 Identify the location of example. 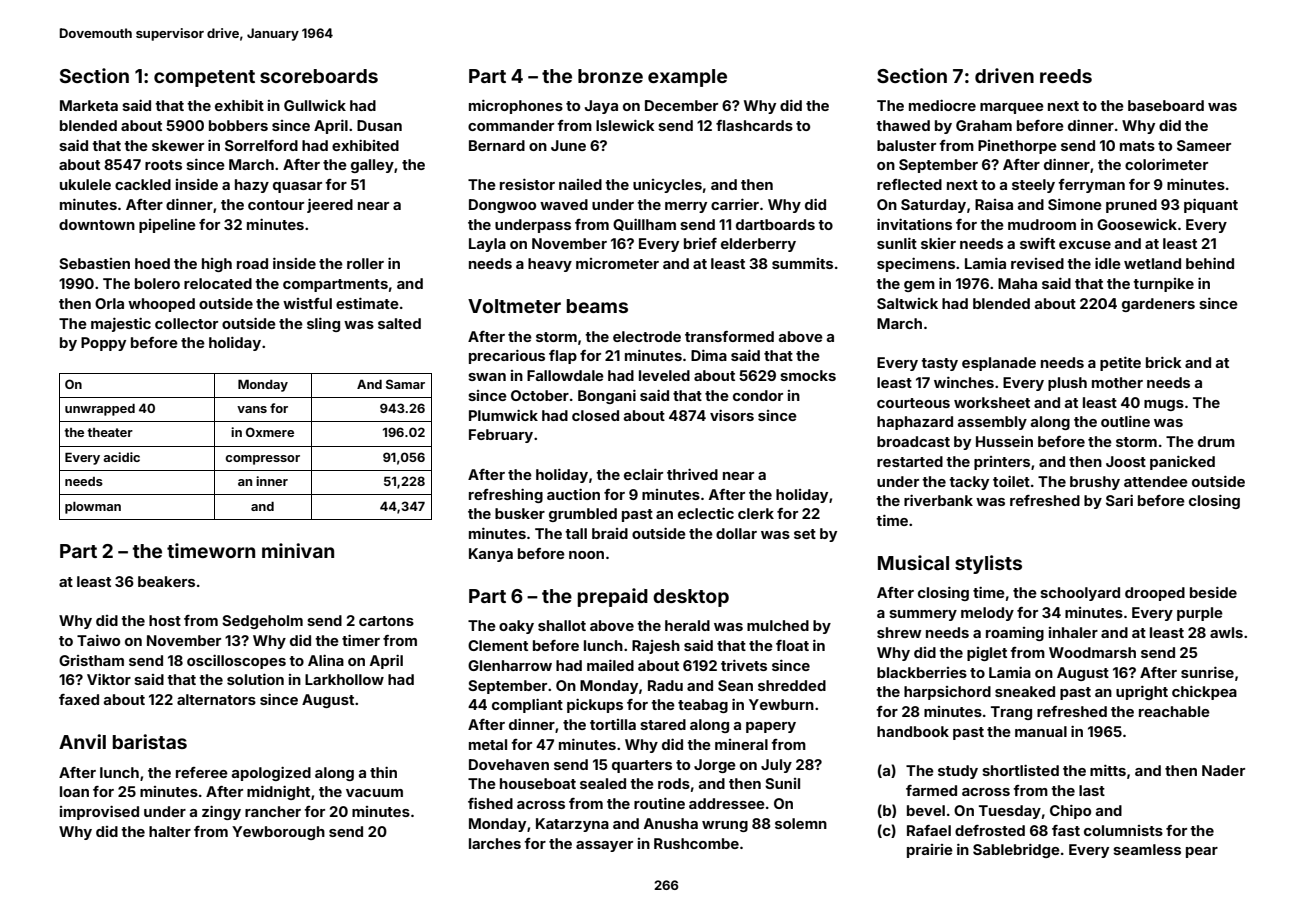
(687, 78).
